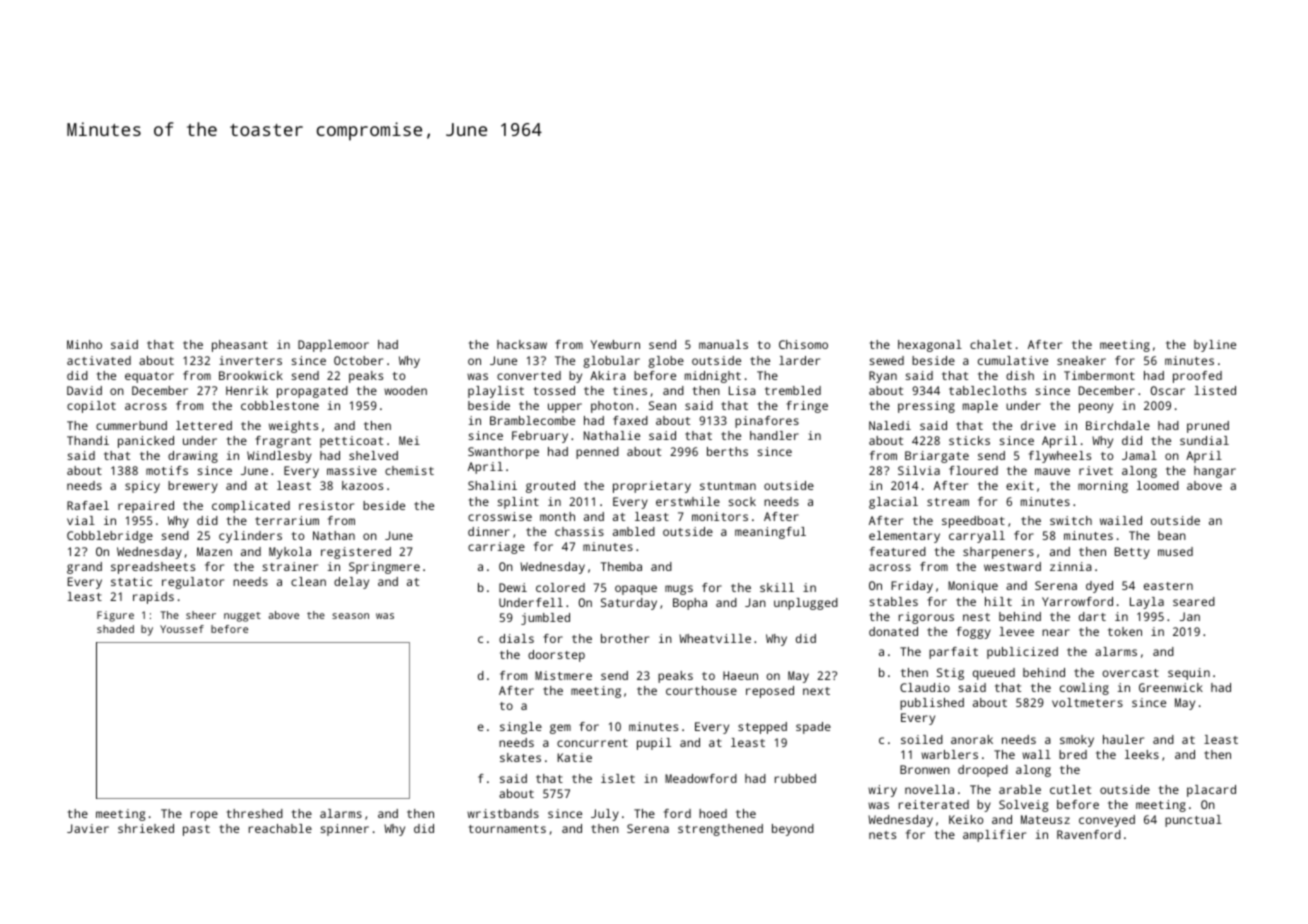 Image resolution: width=1308 pixels, height=924 pixels. What do you see at coordinates (777, 587) in the page?
I see `skill` at bounding box center [777, 587].
